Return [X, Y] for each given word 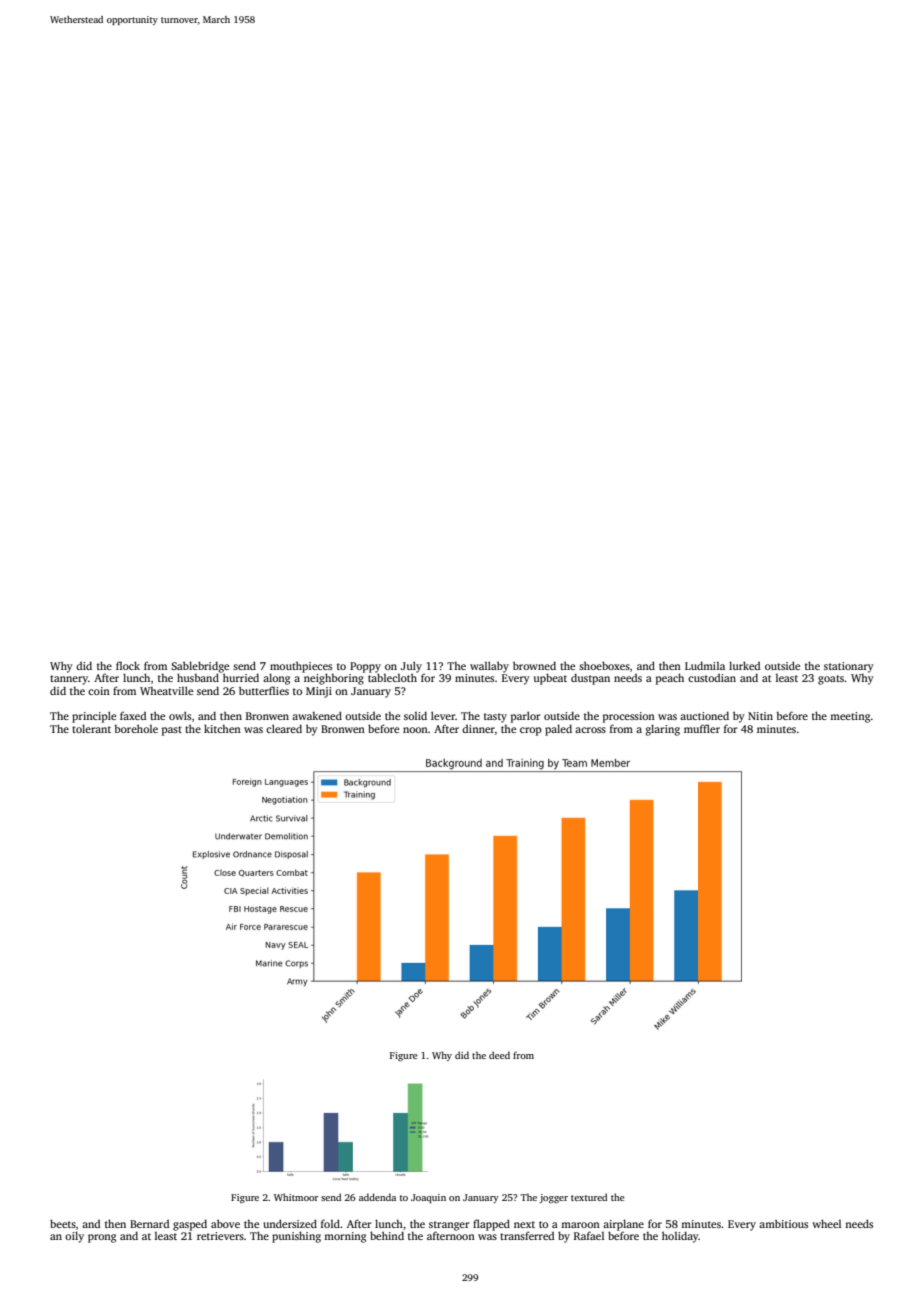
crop [531, 731]
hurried [241, 677]
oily [74, 1237]
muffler [702, 728]
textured [589, 1197]
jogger [553, 1199]
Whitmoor [296, 1197]
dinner [478, 729]
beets [63, 1223]
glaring [662, 730]
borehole [136, 728]
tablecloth [392, 677]
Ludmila [705, 665]
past [172, 731]
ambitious [783, 1223]
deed [499, 1055]
